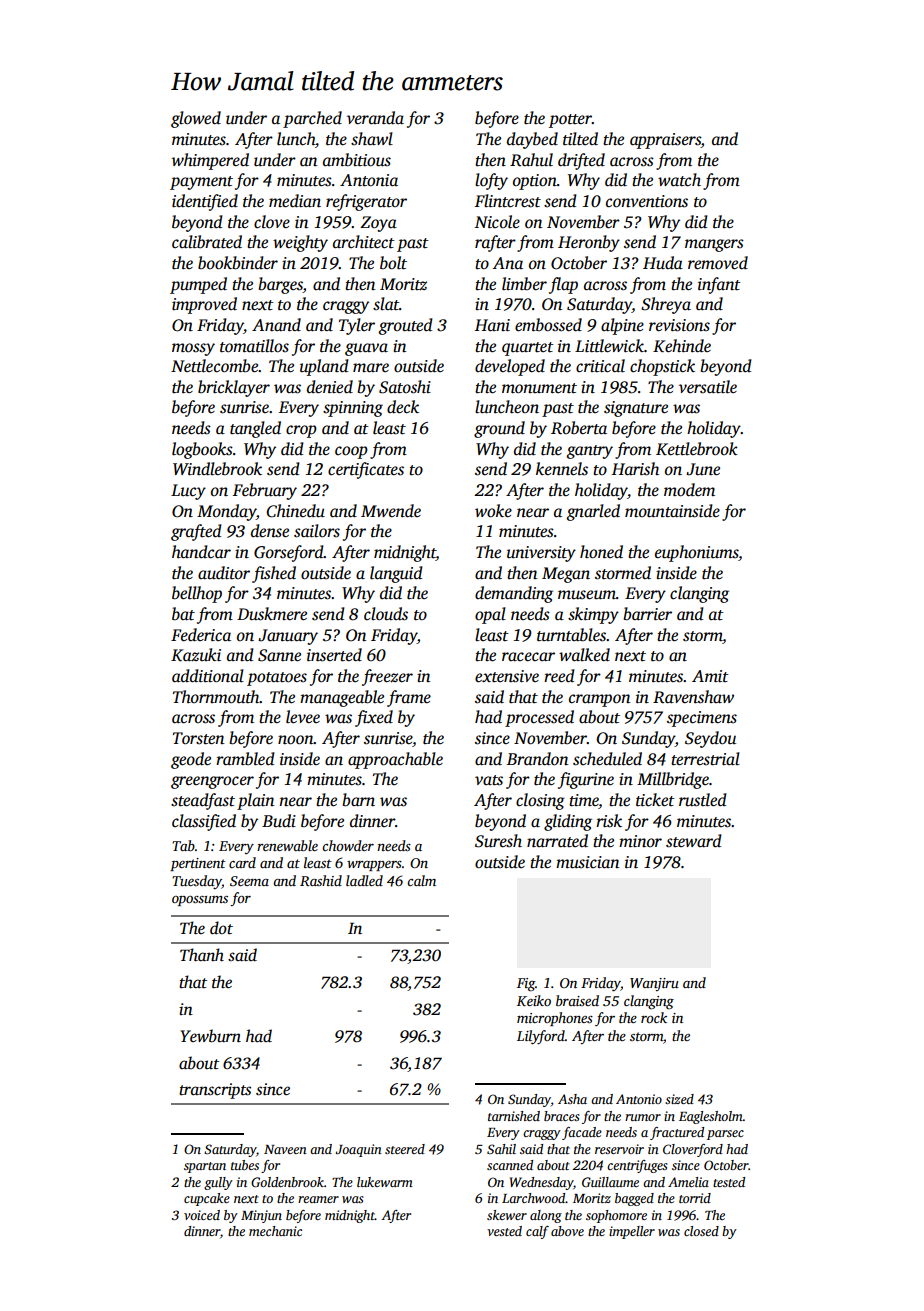 This image has height=1311, width=924. I want to click on impeller, so click(632, 1232).
